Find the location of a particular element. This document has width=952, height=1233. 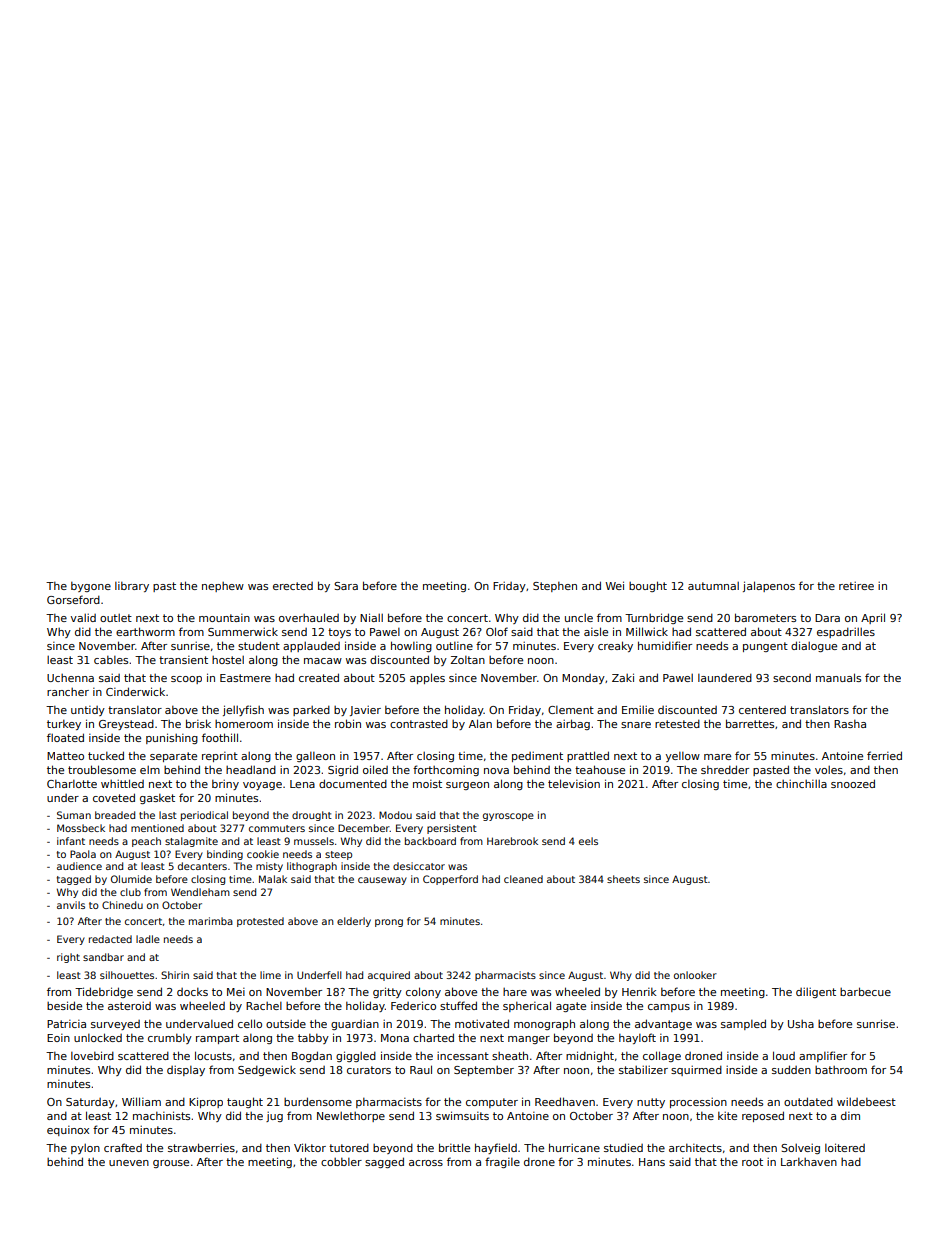

creaky is located at coordinates (615, 646).
